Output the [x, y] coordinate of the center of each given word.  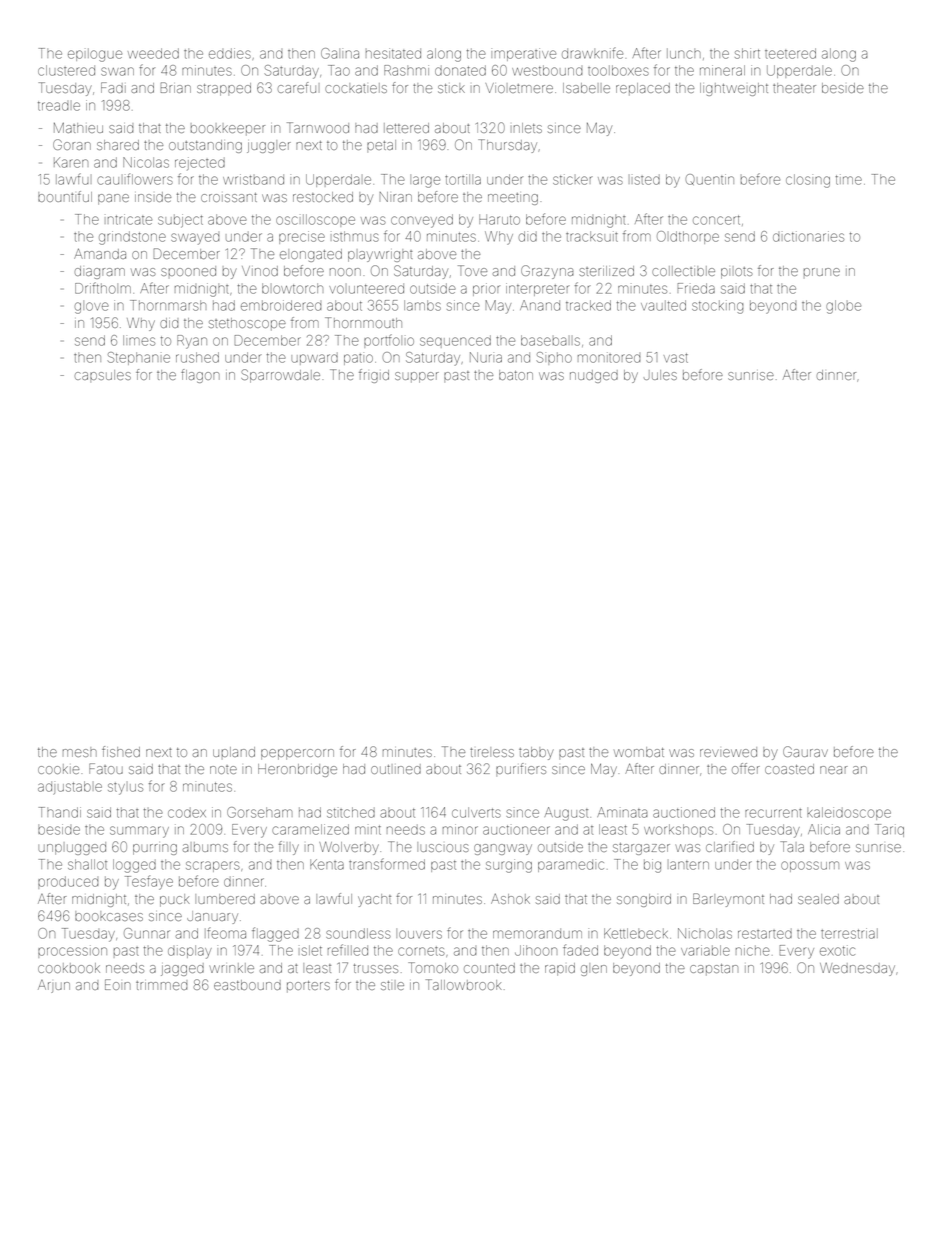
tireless [492, 752]
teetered [790, 53]
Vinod [260, 271]
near [834, 770]
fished [121, 751]
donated [460, 70]
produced [68, 882]
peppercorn [297, 754]
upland [234, 752]
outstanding [205, 146]
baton [516, 375]
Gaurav [805, 751]
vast [676, 358]
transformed [387, 864]
